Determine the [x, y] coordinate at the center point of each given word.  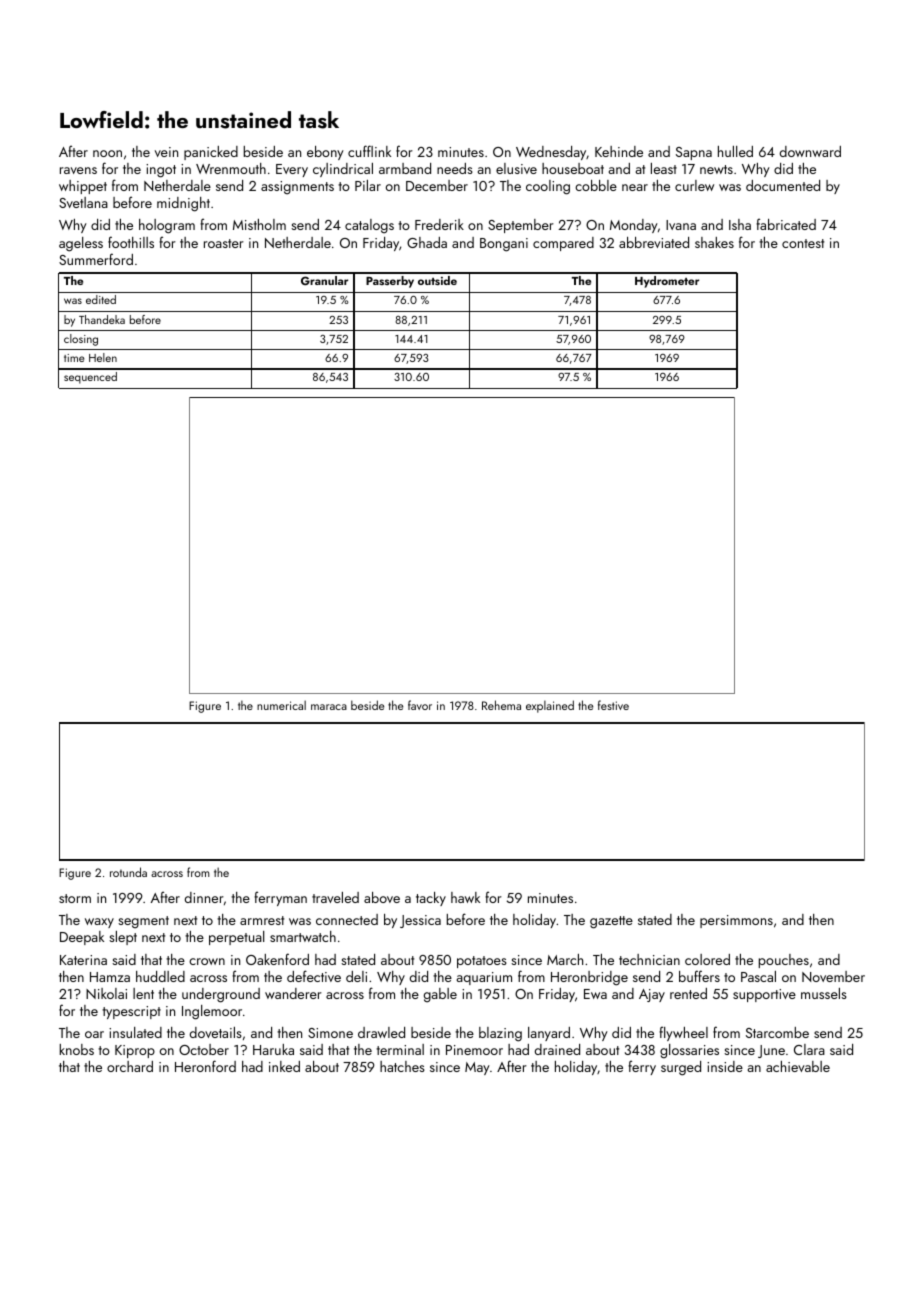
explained [550, 706]
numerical [281, 705]
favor [420, 705]
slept [123, 938]
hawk [465, 897]
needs [455, 168]
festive [613, 705]
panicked [211, 153]
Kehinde [619, 151]
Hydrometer [667, 282]
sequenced [90, 378]
